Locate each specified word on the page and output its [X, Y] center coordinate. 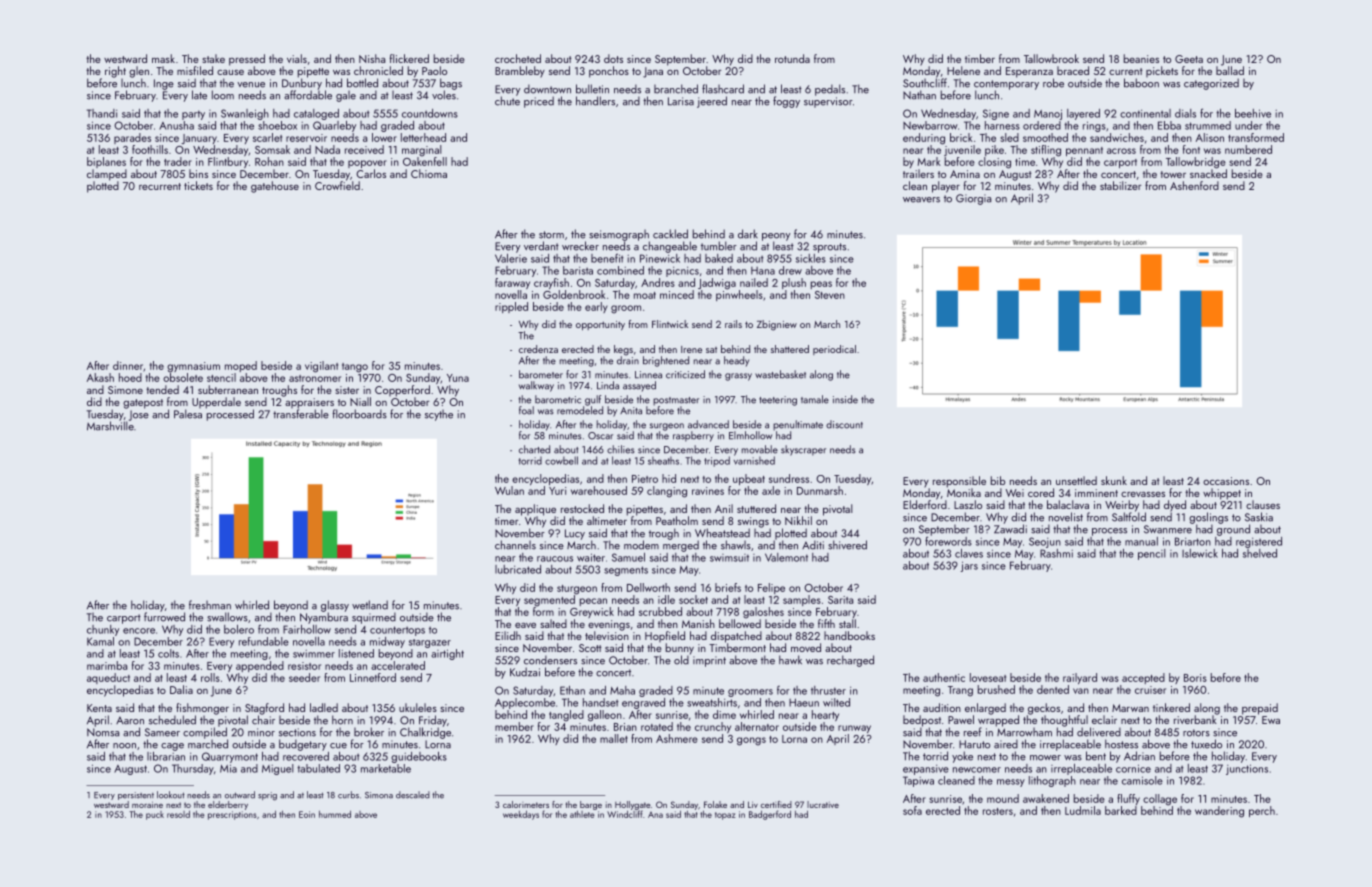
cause [230, 72]
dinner [128, 365]
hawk [790, 660]
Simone [125, 390]
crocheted [518, 58]
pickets [1162, 71]
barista [578, 270]
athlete [582, 814]
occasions [1226, 481]
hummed [335, 814]
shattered [790, 349]
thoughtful [1064, 721]
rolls [210, 677]
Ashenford [1194, 185]
